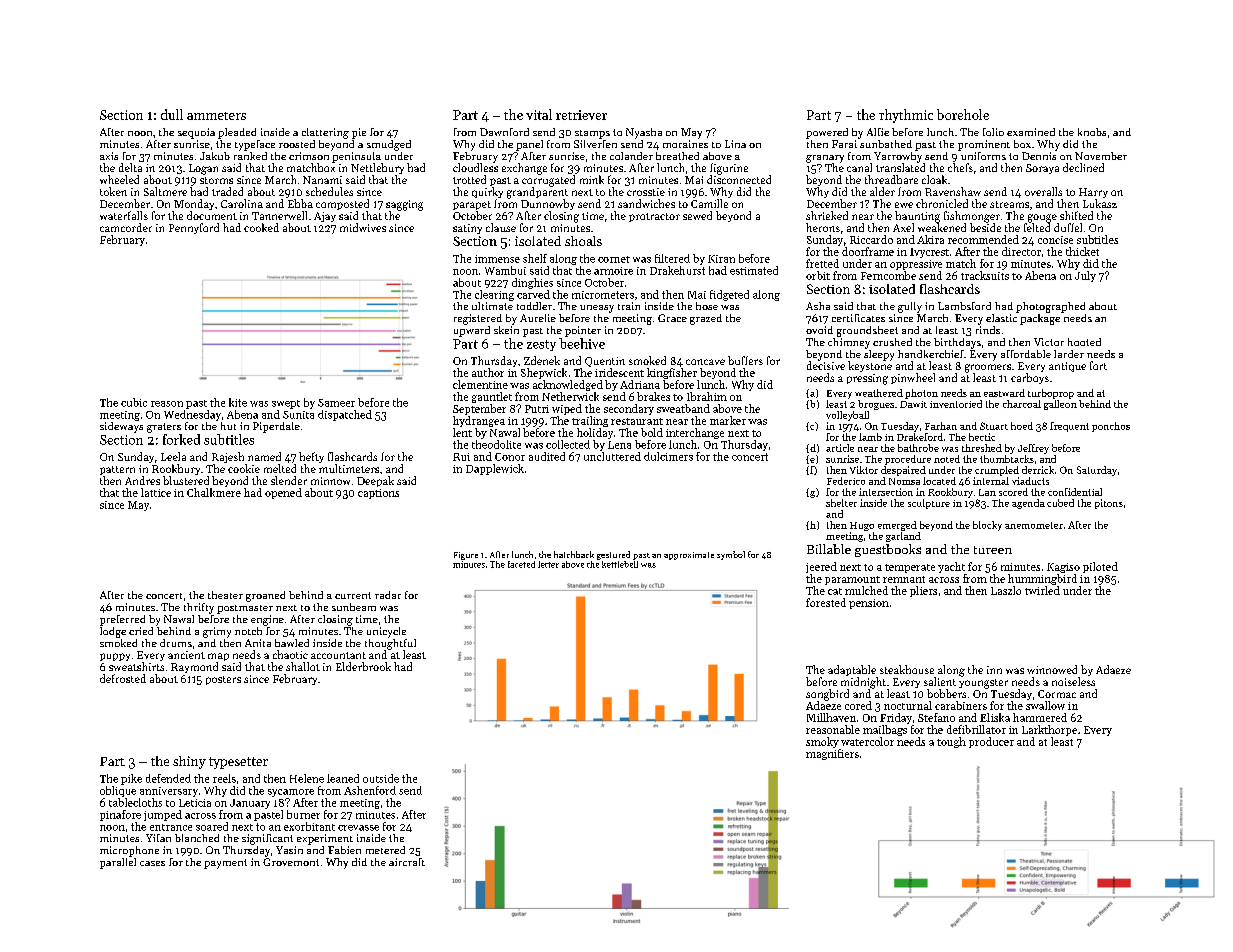  I want to click on Soraya, so click(1042, 169).
